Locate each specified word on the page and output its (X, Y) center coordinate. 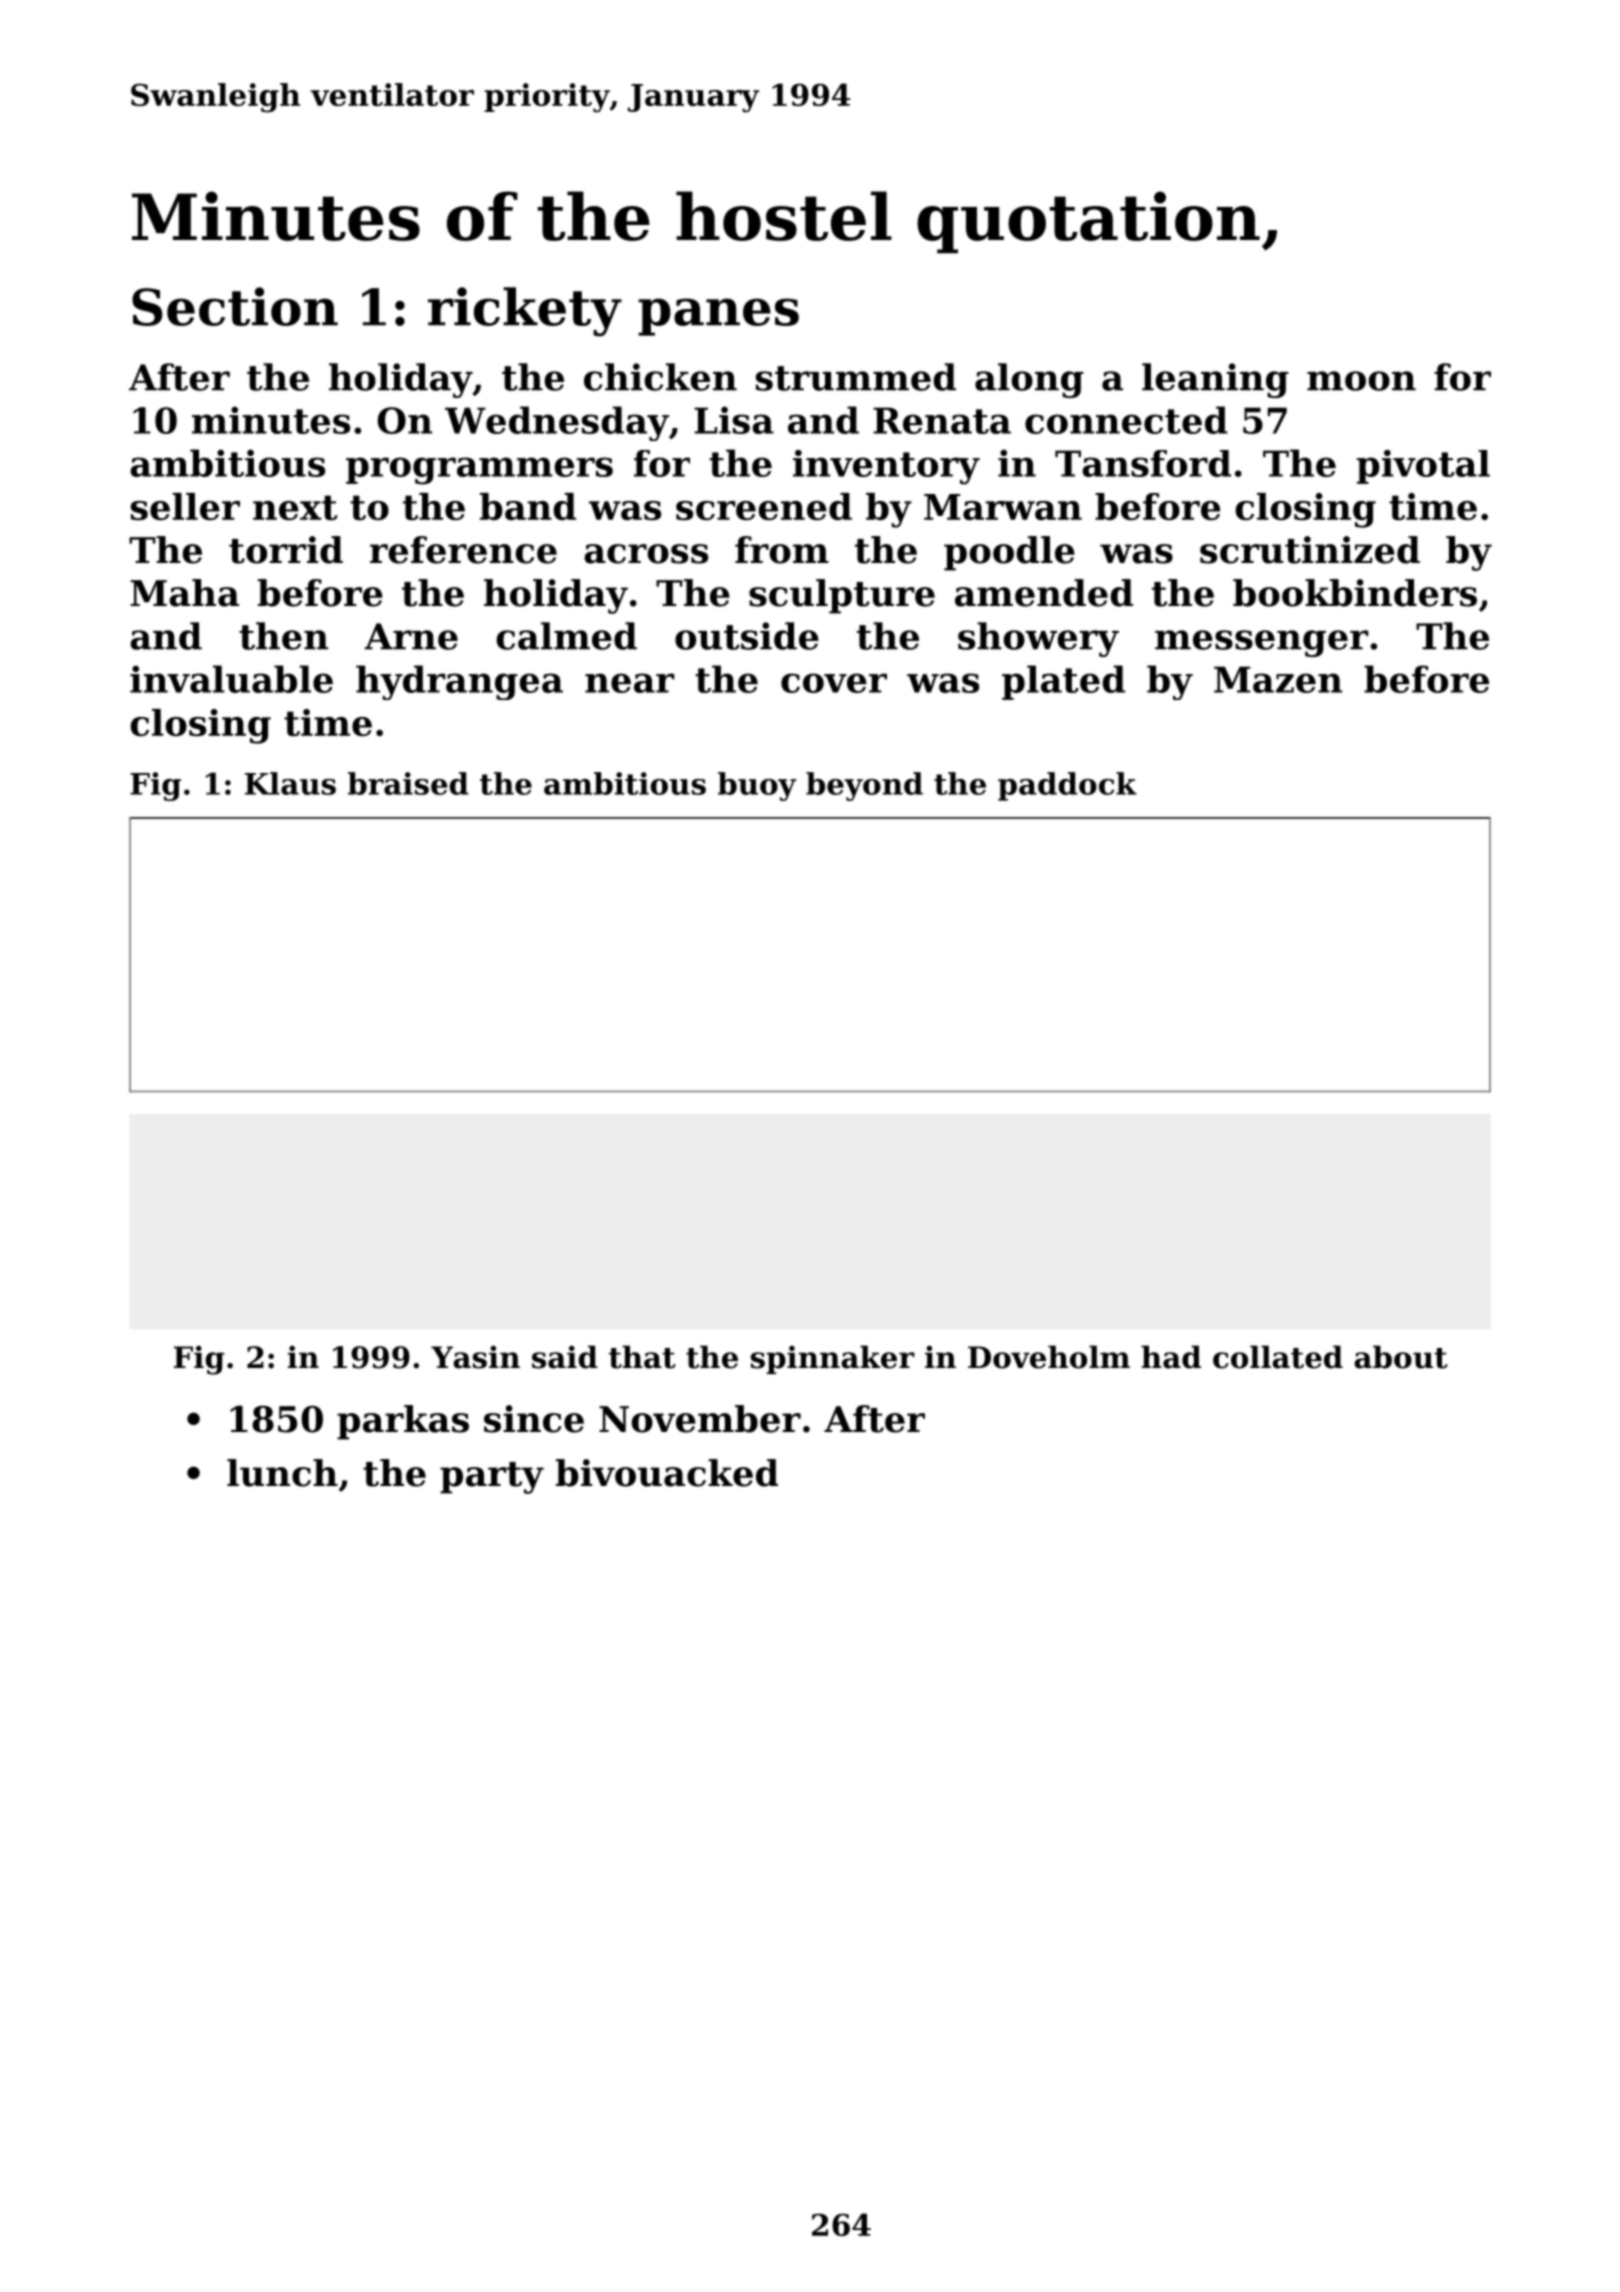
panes (718, 317)
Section (235, 306)
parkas (403, 1422)
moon (1361, 381)
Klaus (290, 783)
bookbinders (1355, 593)
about (1401, 1357)
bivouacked (667, 1473)
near (630, 683)
